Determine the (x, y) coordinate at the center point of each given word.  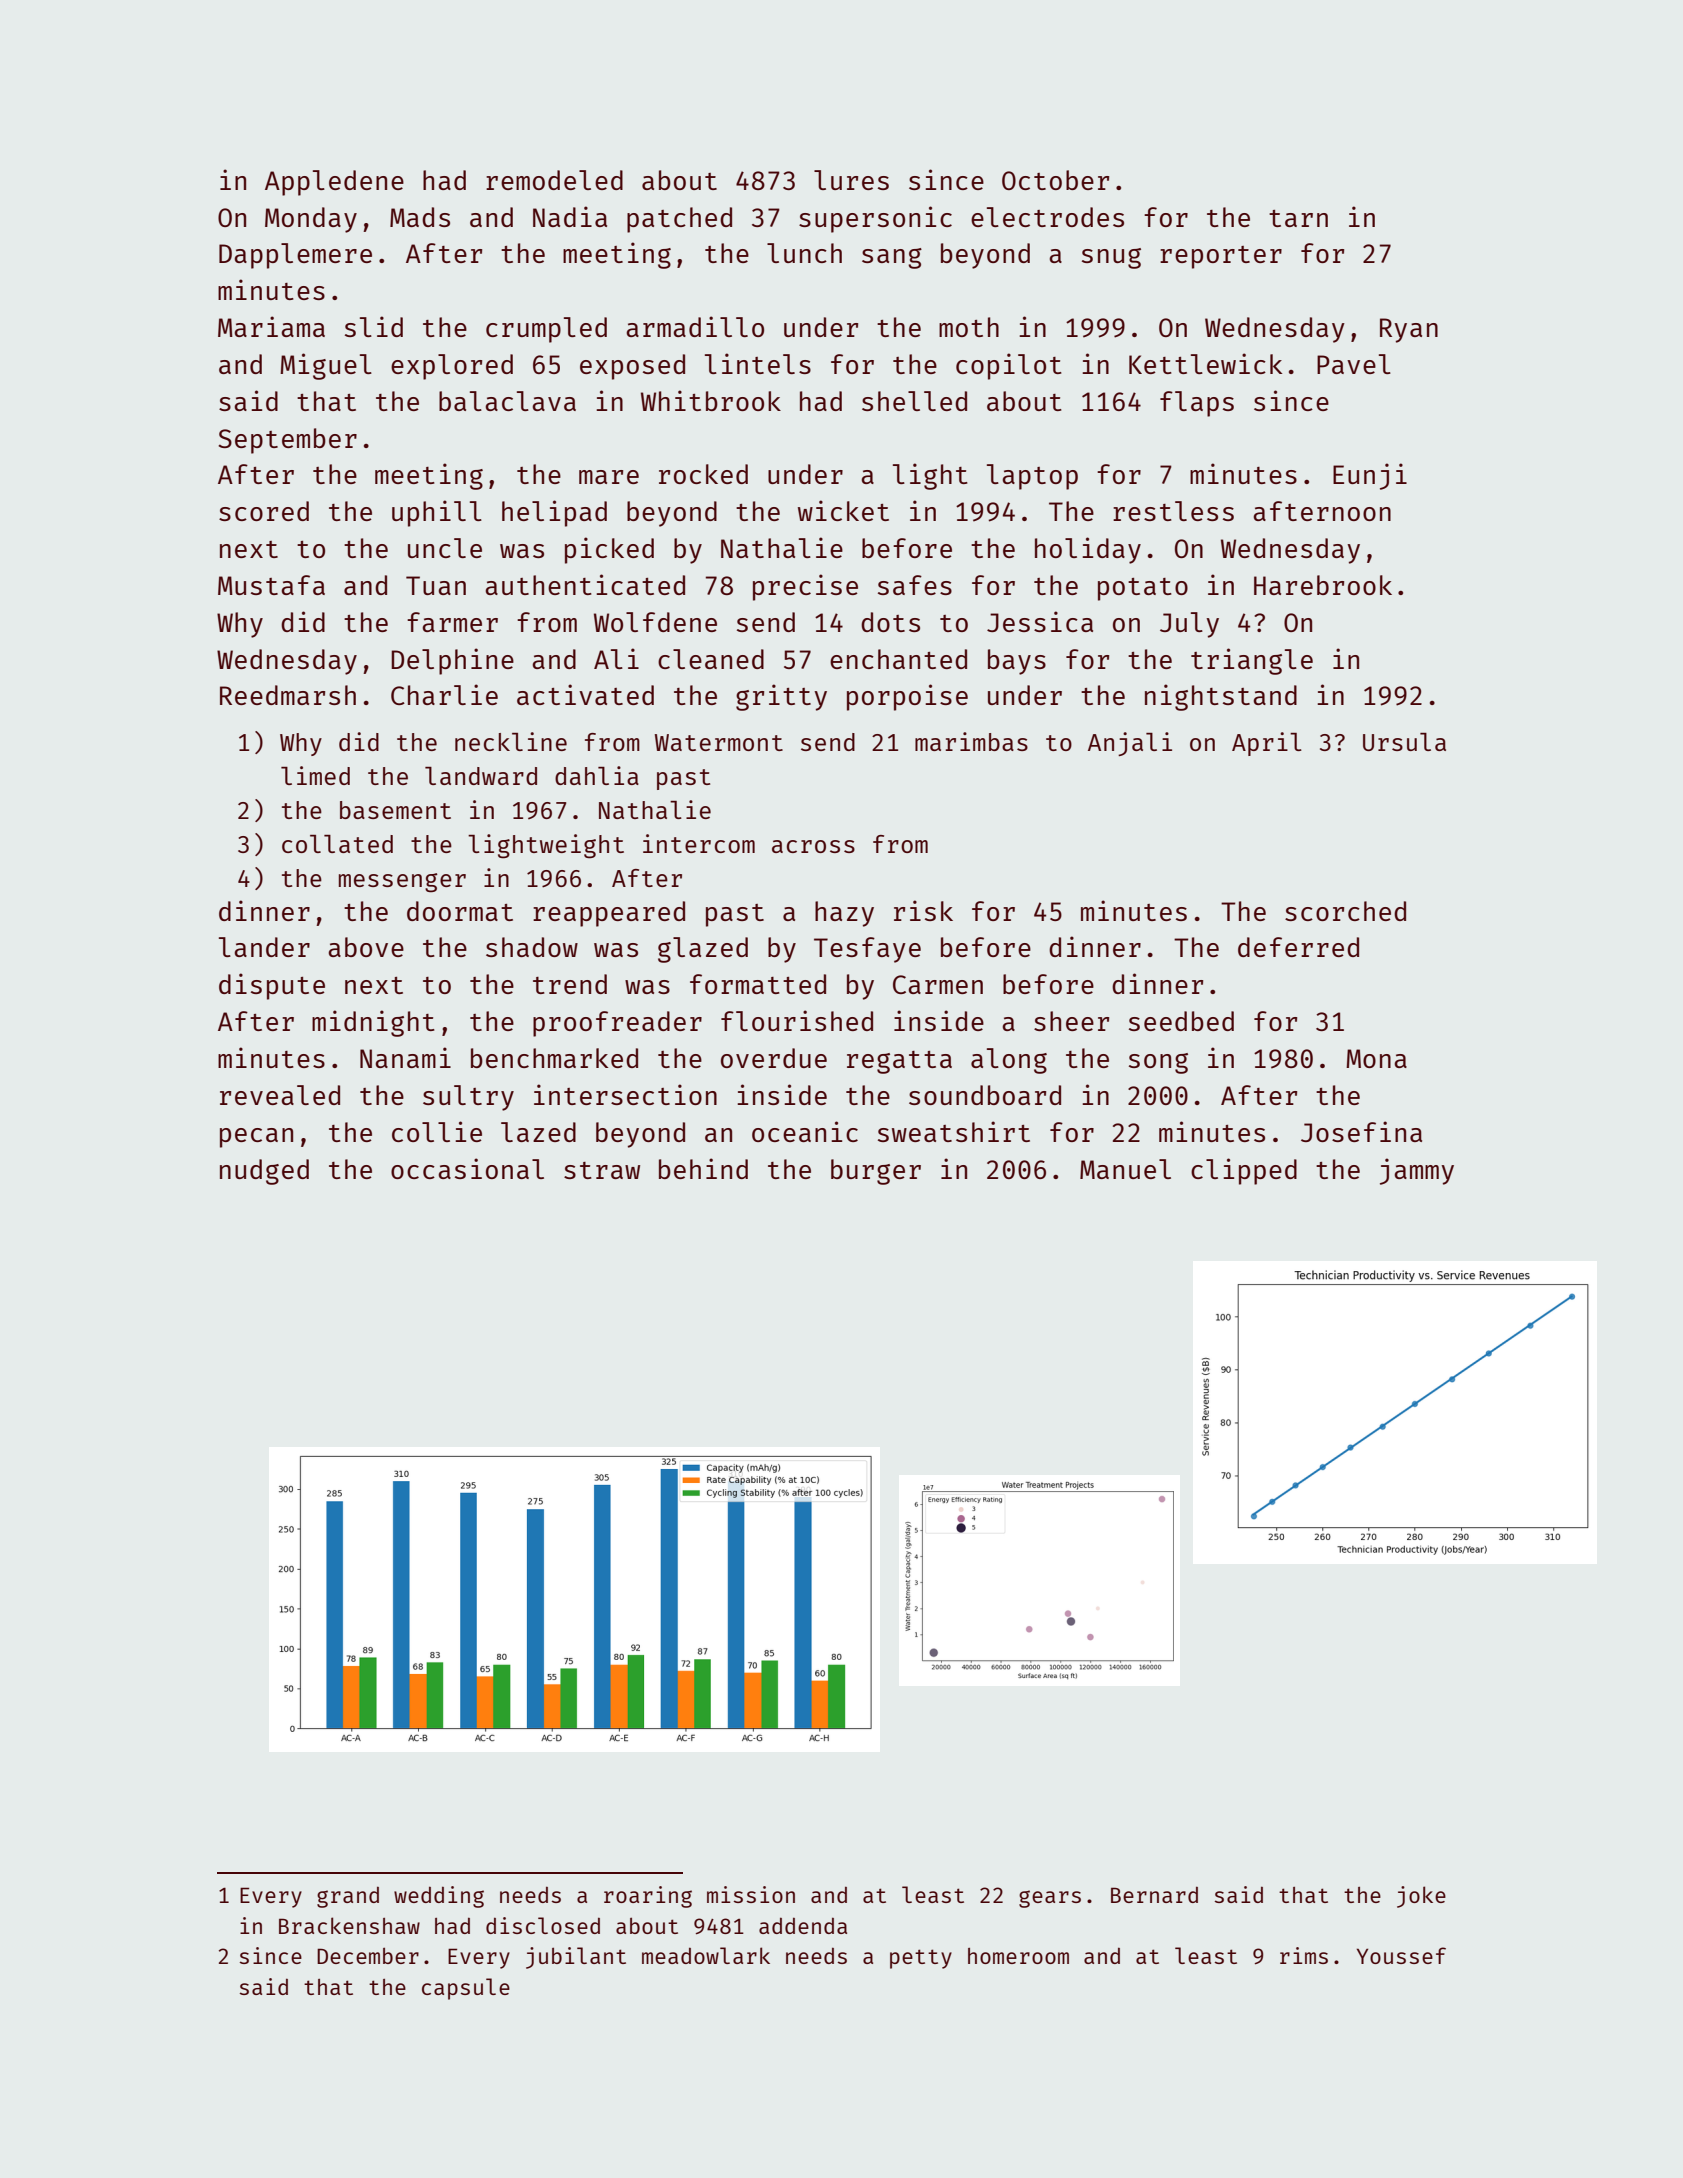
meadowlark (706, 1955)
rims (1304, 1955)
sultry (468, 1098)
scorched (1345, 911)
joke (1421, 1897)
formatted (758, 984)
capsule (466, 1989)
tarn (1298, 218)
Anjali (1130, 744)
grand (348, 1897)
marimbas (971, 741)
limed (315, 775)
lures (851, 180)
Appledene (334, 183)
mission (751, 1894)
